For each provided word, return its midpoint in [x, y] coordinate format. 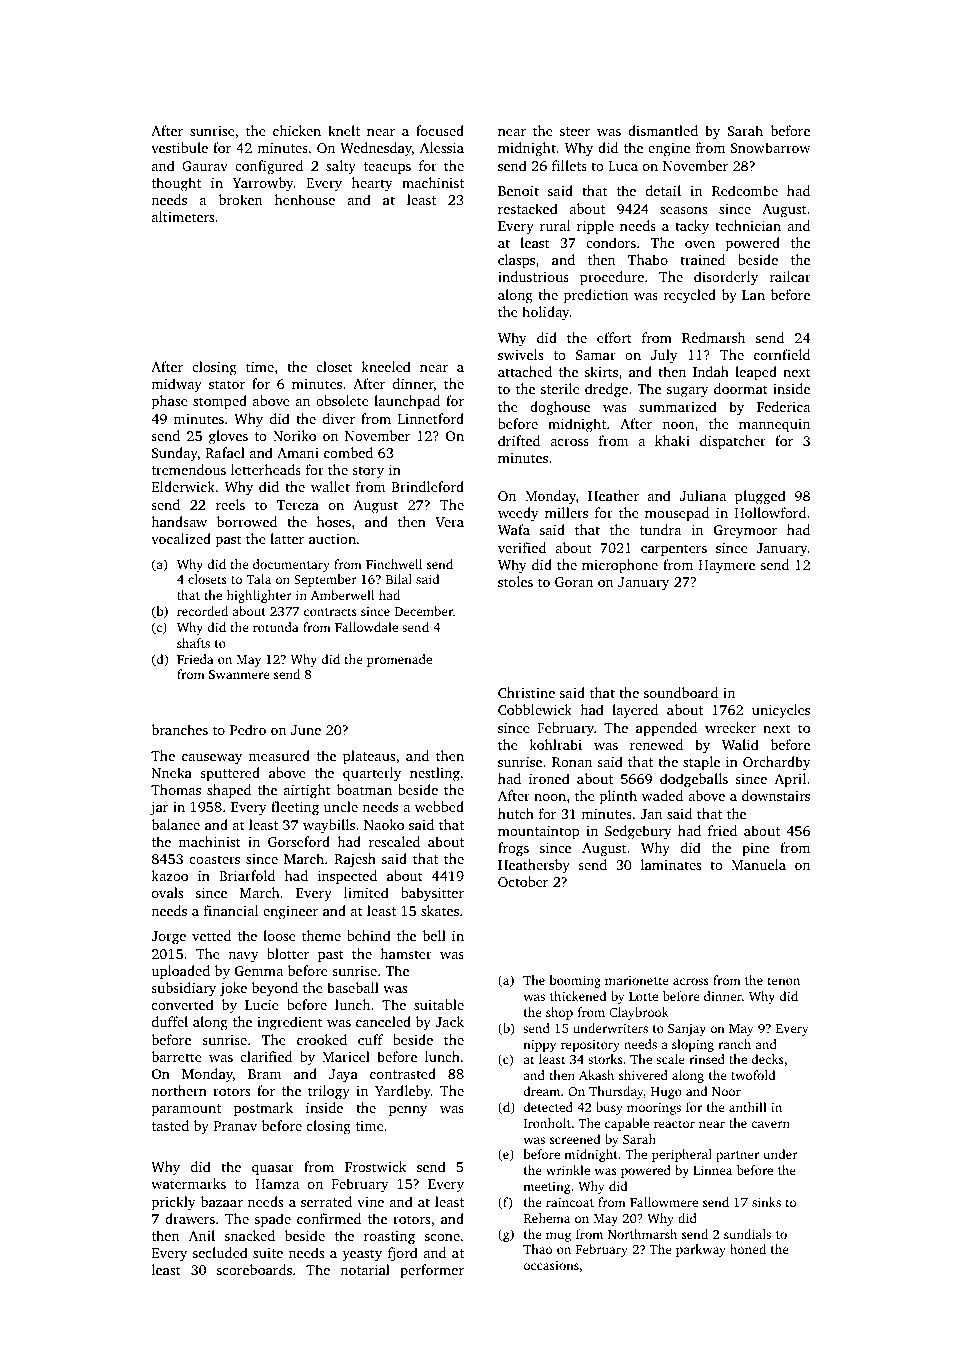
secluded [220, 1252]
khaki [672, 440]
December [424, 611]
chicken [297, 130]
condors [611, 242]
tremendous [189, 469]
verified [522, 547]
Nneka [171, 772]
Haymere [727, 567]
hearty [372, 184]
